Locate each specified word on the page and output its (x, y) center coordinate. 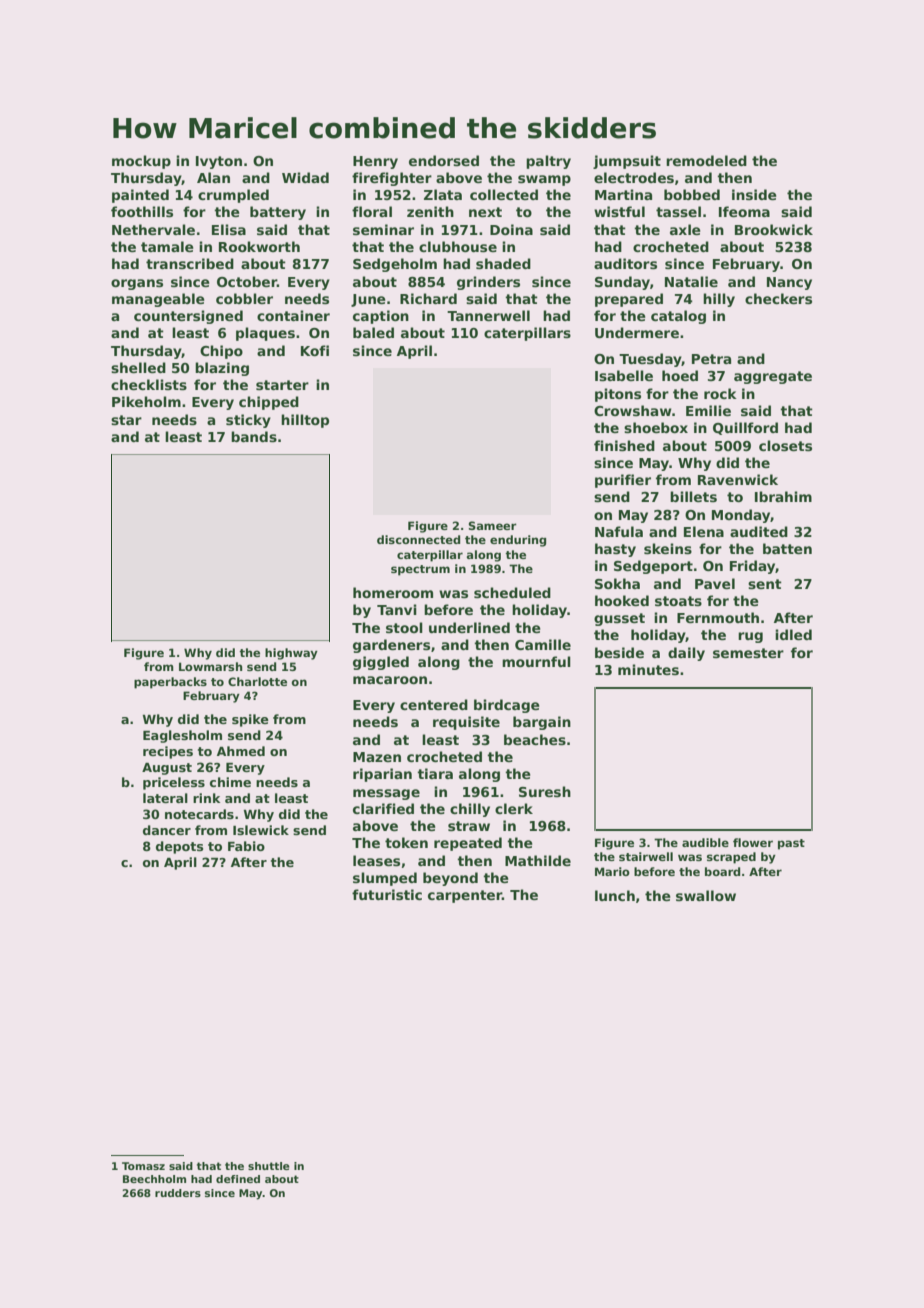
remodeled (706, 160)
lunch (615, 895)
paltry (548, 162)
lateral (165, 798)
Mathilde (538, 860)
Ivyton (219, 162)
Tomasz (143, 1166)
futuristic (387, 894)
